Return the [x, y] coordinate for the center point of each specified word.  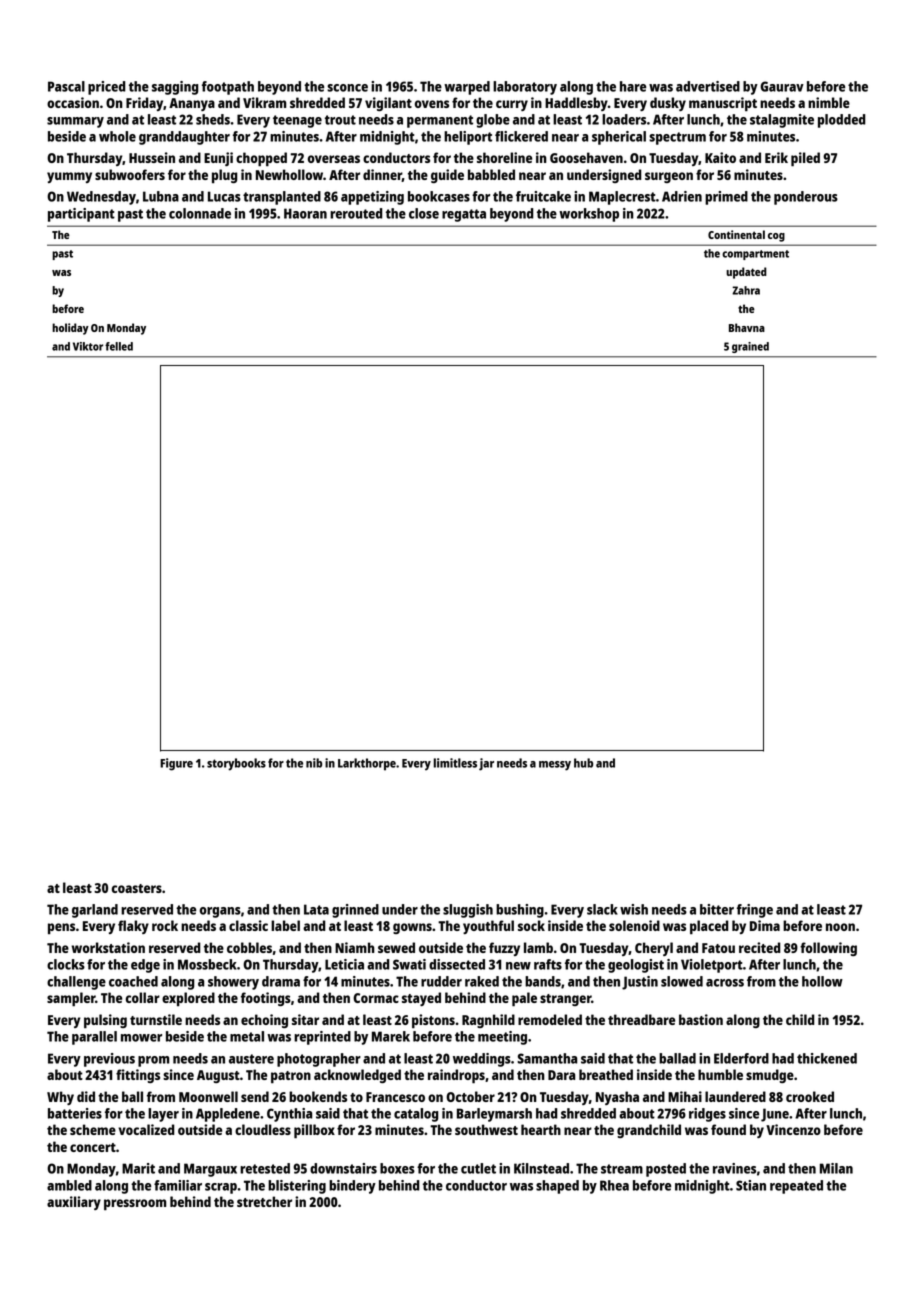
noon [840, 927]
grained [750, 347]
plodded [842, 121]
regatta [464, 215]
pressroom [135, 1205]
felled [119, 346]
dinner [382, 175]
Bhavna [747, 327]
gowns [412, 928]
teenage [297, 121]
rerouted [356, 213]
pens [61, 928]
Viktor [88, 346]
